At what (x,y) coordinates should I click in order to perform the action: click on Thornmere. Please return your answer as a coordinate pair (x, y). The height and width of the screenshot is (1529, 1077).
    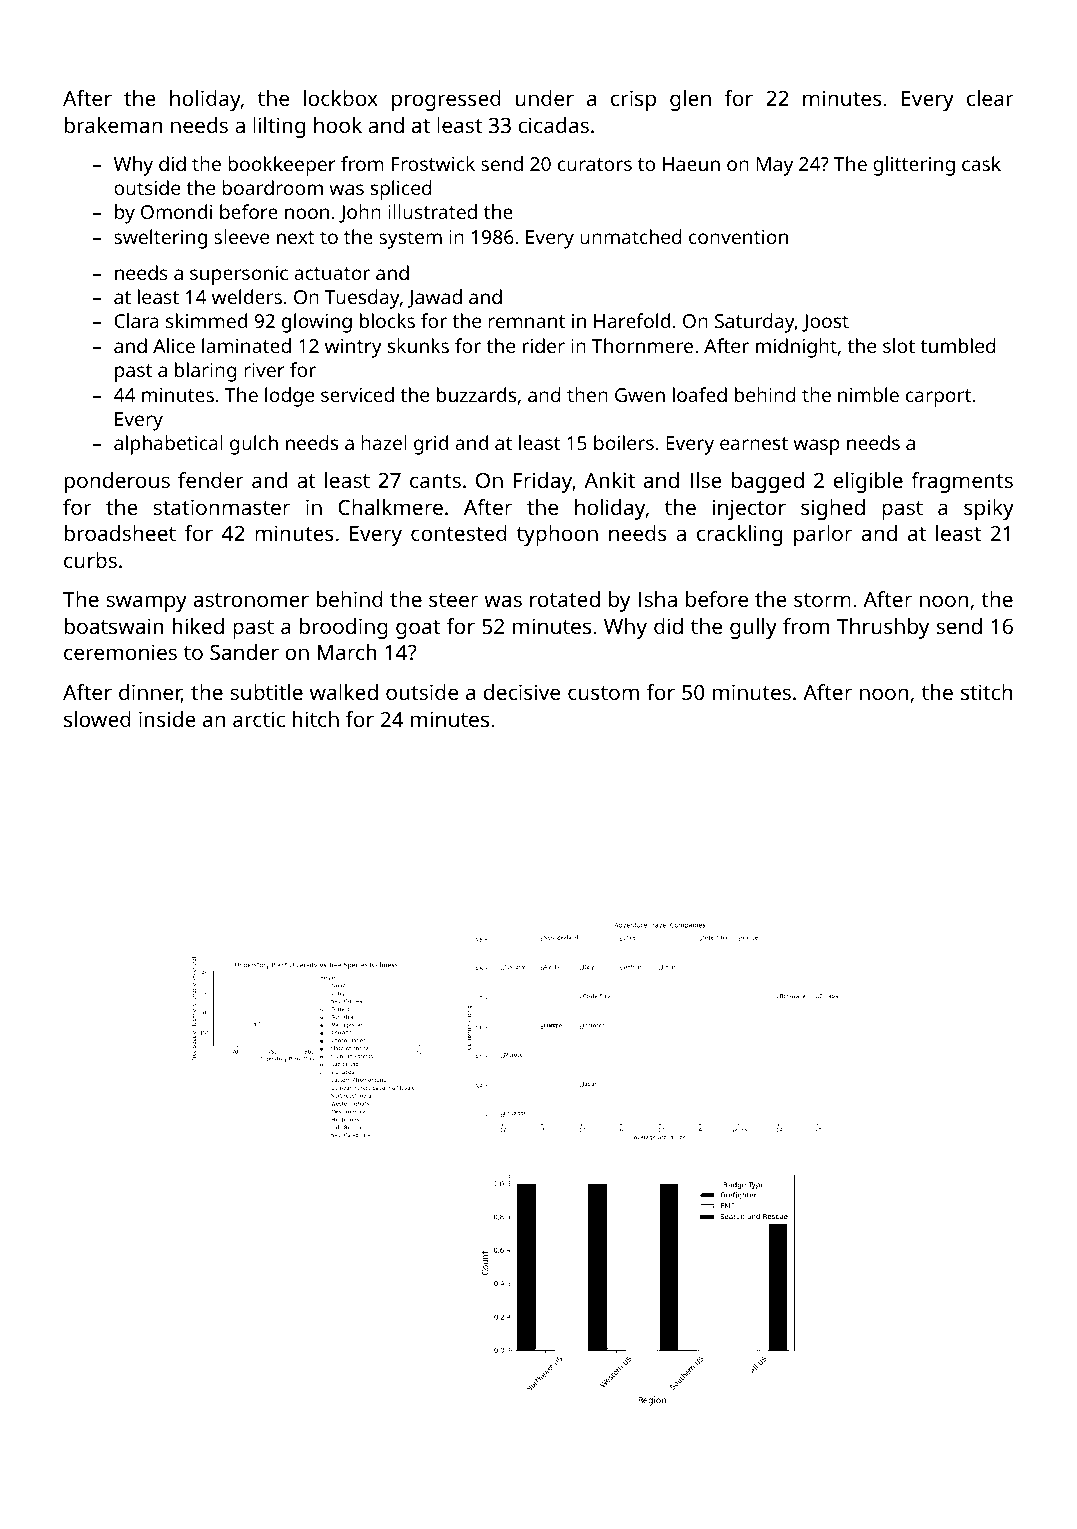
    Looking at the image, I should click on (642, 345).
